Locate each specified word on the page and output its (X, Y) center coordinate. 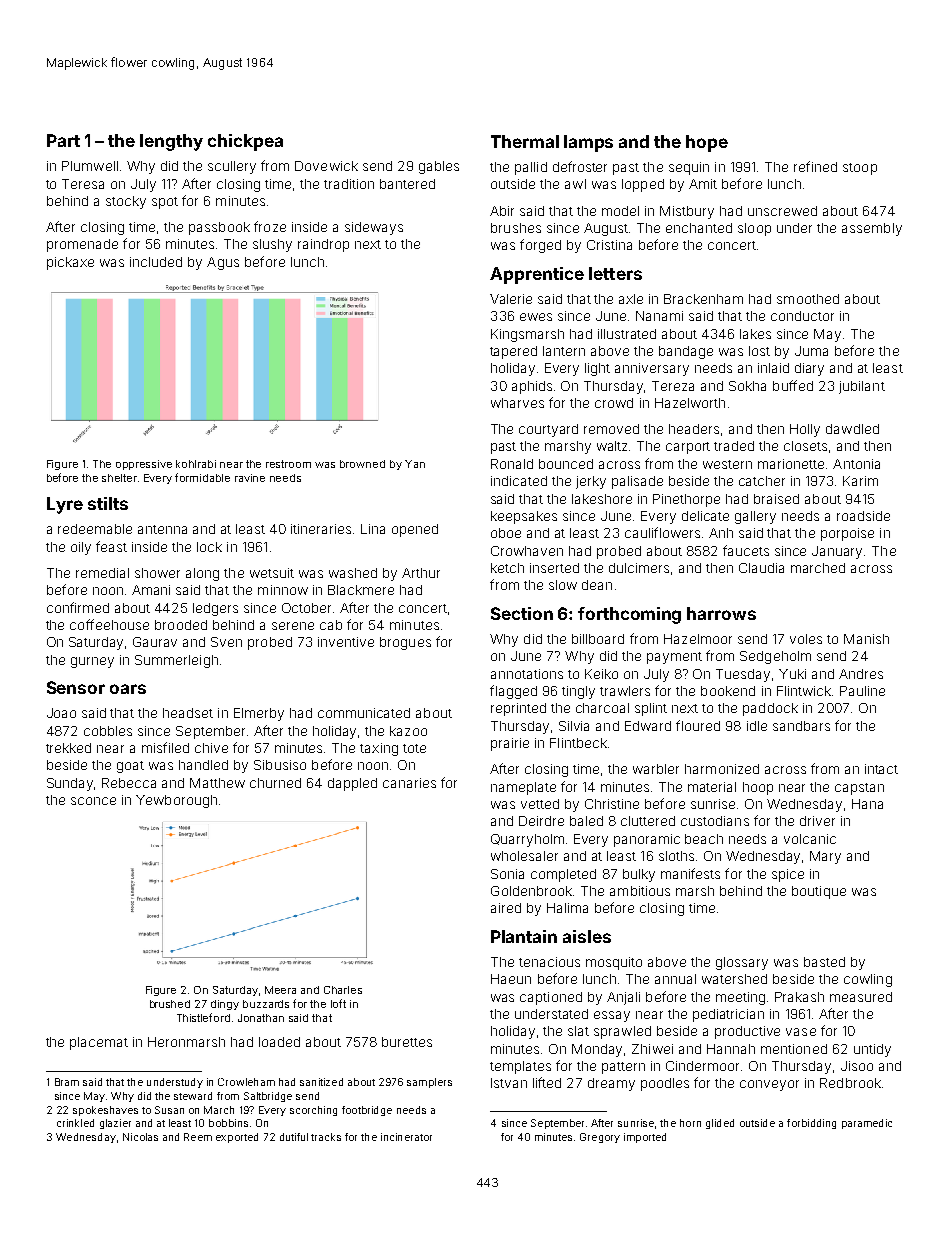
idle (757, 726)
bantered (407, 184)
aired (506, 908)
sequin (689, 168)
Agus (223, 263)
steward (193, 1096)
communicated (364, 713)
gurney (92, 662)
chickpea (245, 142)
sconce (93, 801)
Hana (867, 804)
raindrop (323, 245)
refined (815, 166)
